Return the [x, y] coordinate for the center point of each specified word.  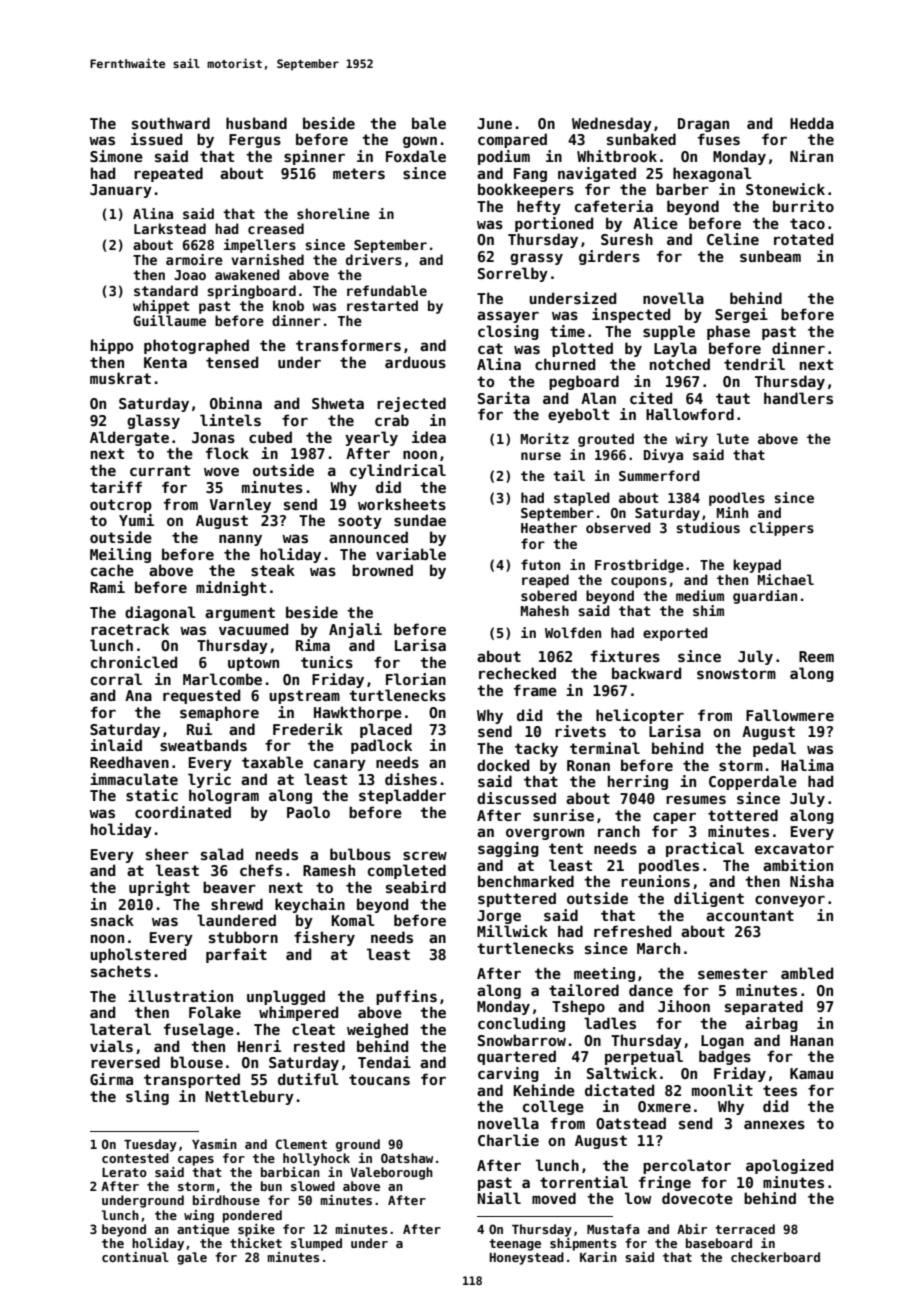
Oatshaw [407, 1158]
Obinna [236, 403]
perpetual [644, 1057]
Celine [733, 239]
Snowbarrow [522, 1040]
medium [700, 595]
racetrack [130, 629]
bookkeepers [526, 190]
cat [490, 348]
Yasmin [214, 1144]
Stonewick [785, 189]
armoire [194, 259]
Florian [416, 679]
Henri [259, 1046]
